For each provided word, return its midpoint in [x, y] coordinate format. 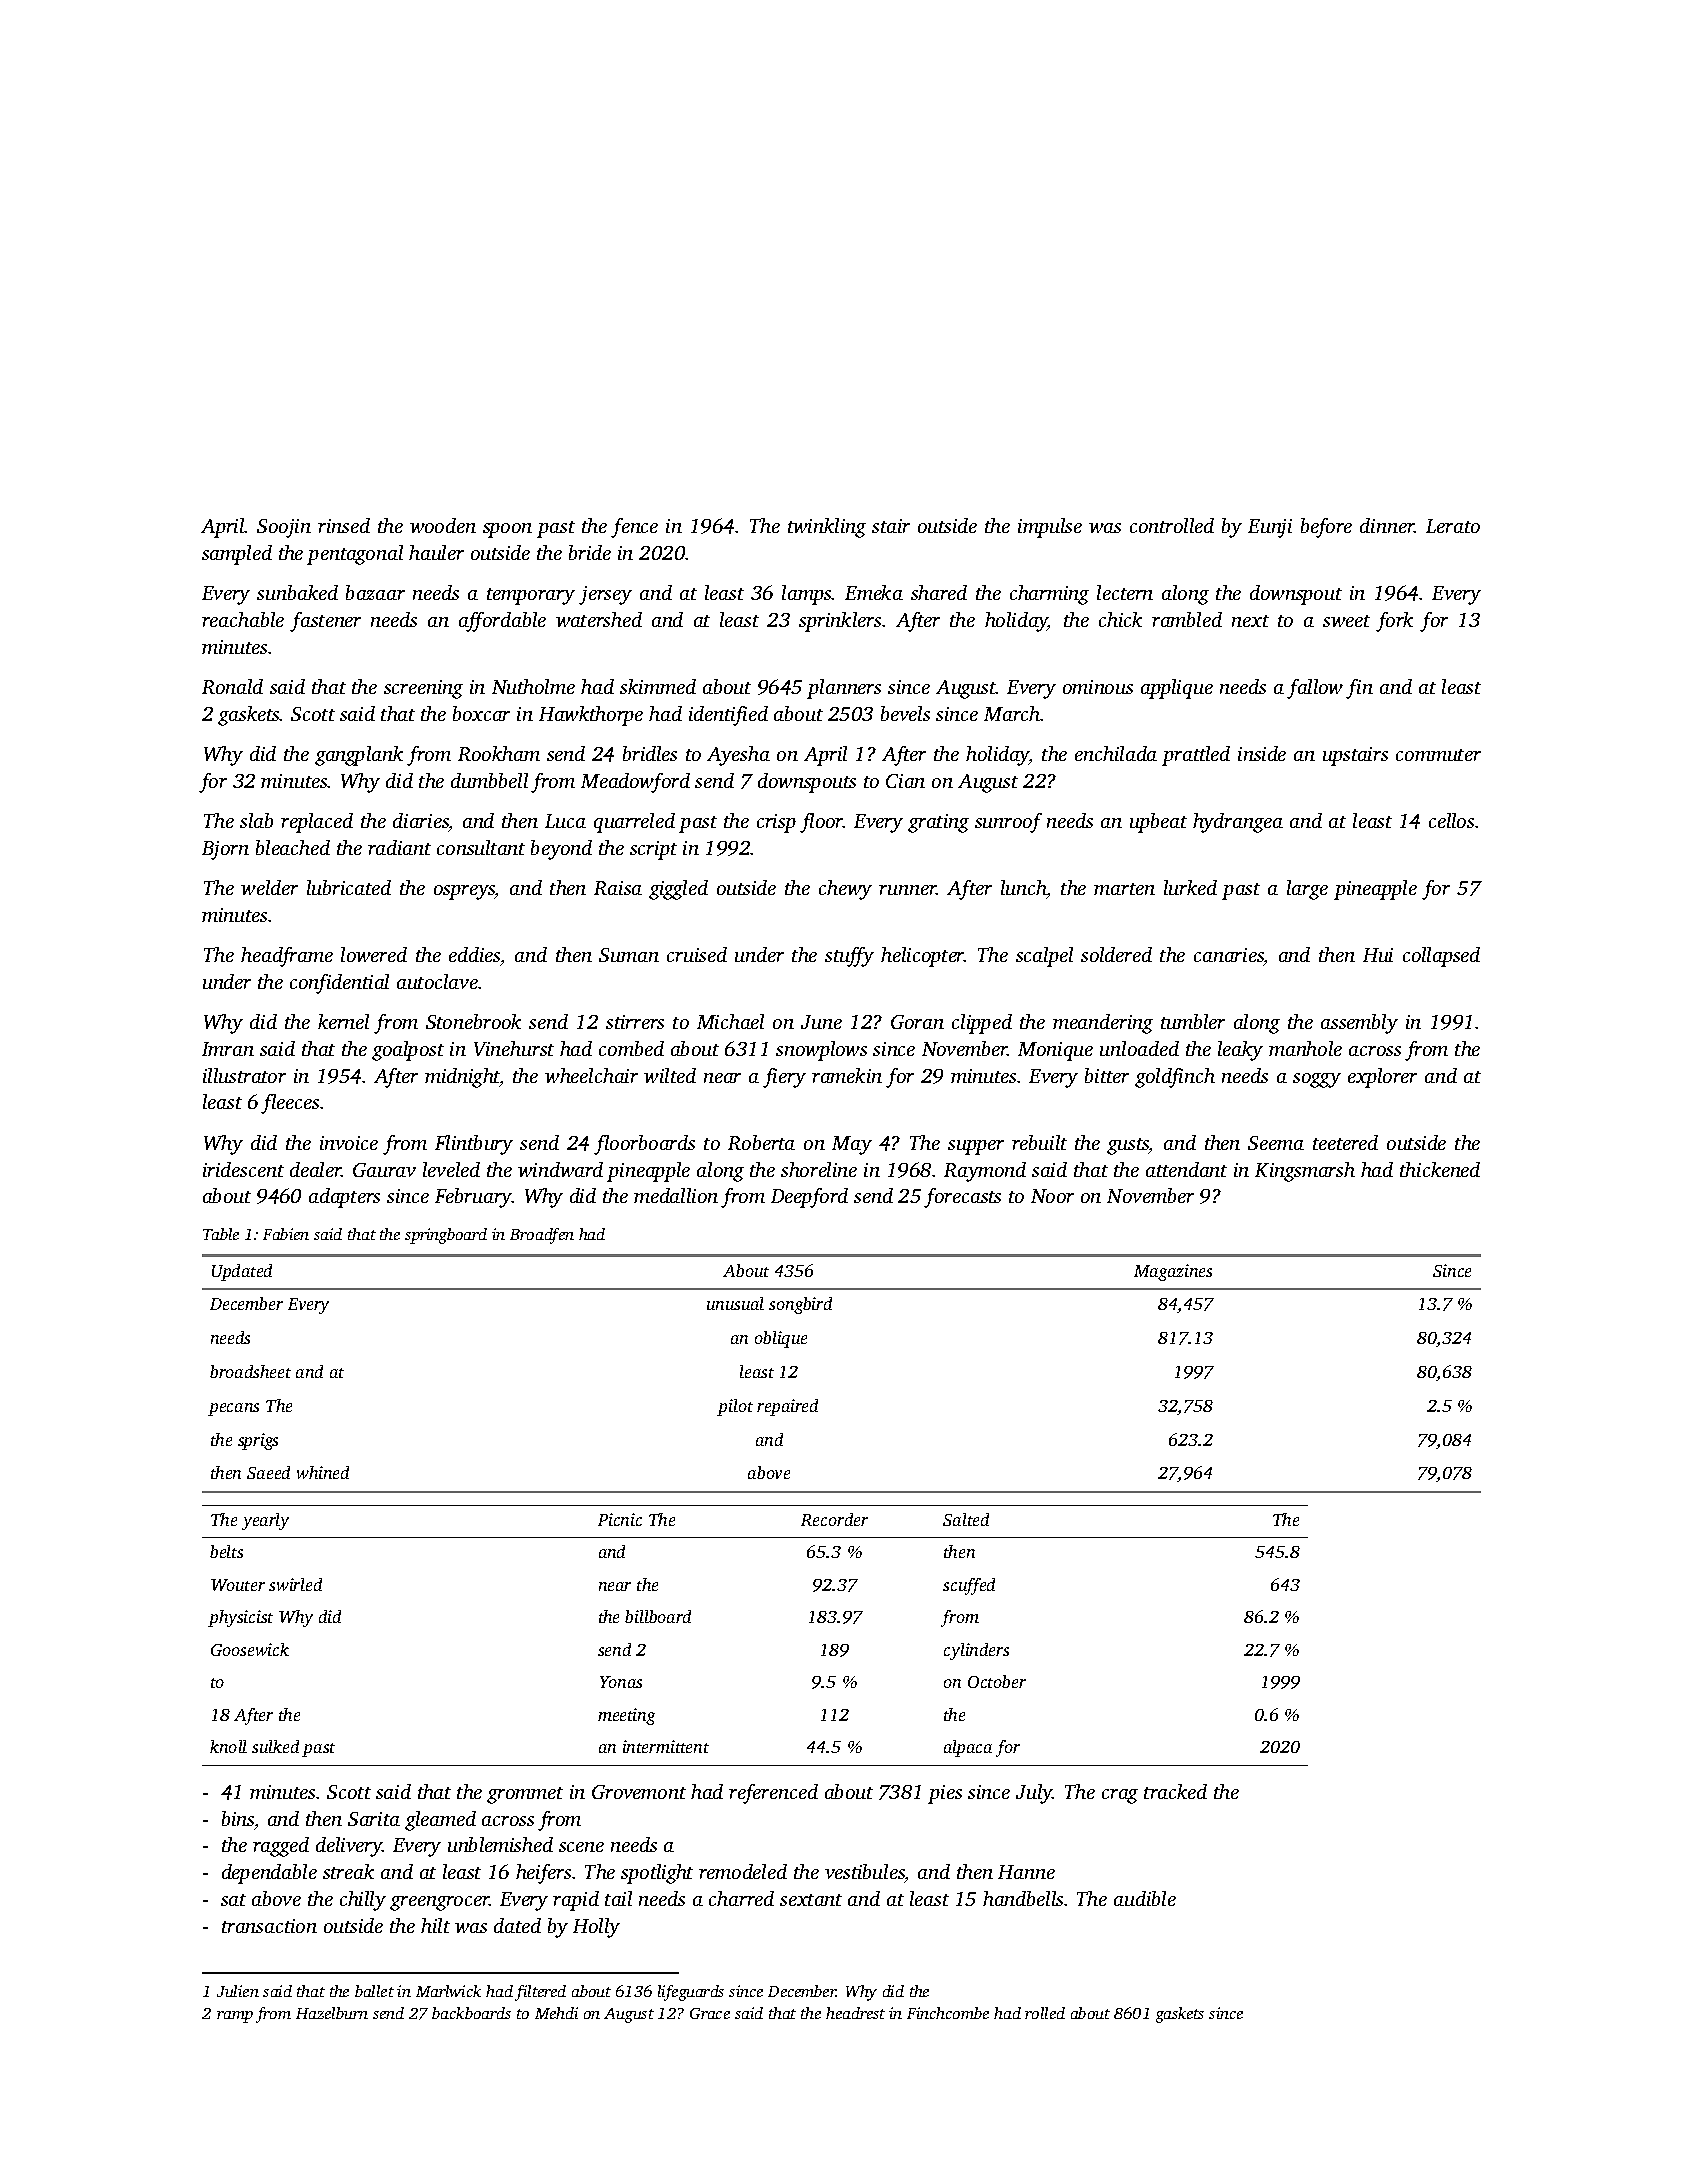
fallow [1315, 689]
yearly [265, 1521]
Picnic [620, 1519]
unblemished [500, 1844]
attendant [1186, 1169]
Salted [966, 1519]
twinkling [827, 528]
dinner [1387, 525]
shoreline [819, 1169]
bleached [293, 847]
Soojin [284, 528]
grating [938, 823]
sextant [811, 1900]
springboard [446, 1236]
